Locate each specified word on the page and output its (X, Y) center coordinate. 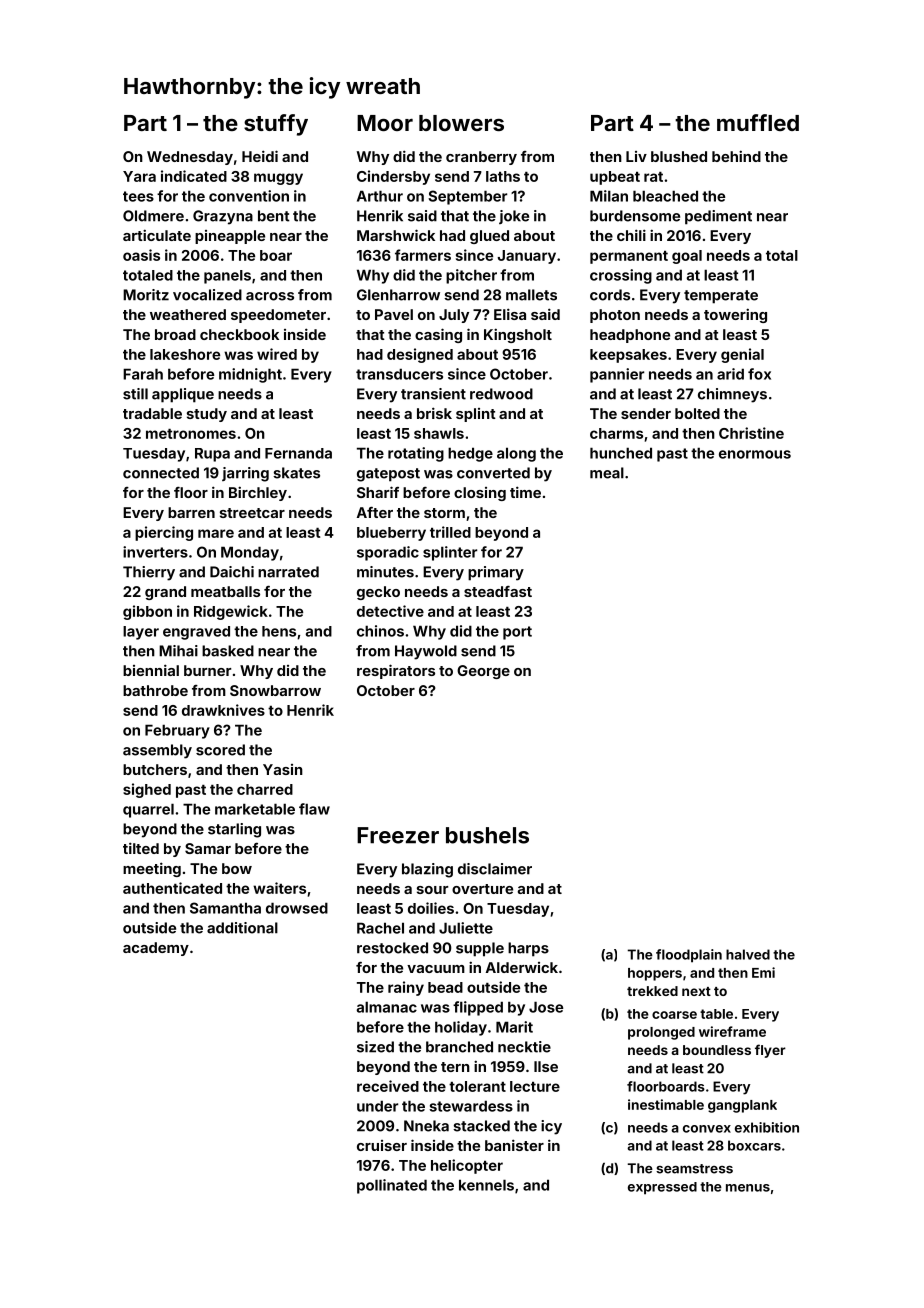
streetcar (252, 513)
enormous (755, 454)
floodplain (689, 956)
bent (274, 216)
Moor (385, 123)
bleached (665, 196)
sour (432, 890)
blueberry (391, 534)
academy (156, 949)
